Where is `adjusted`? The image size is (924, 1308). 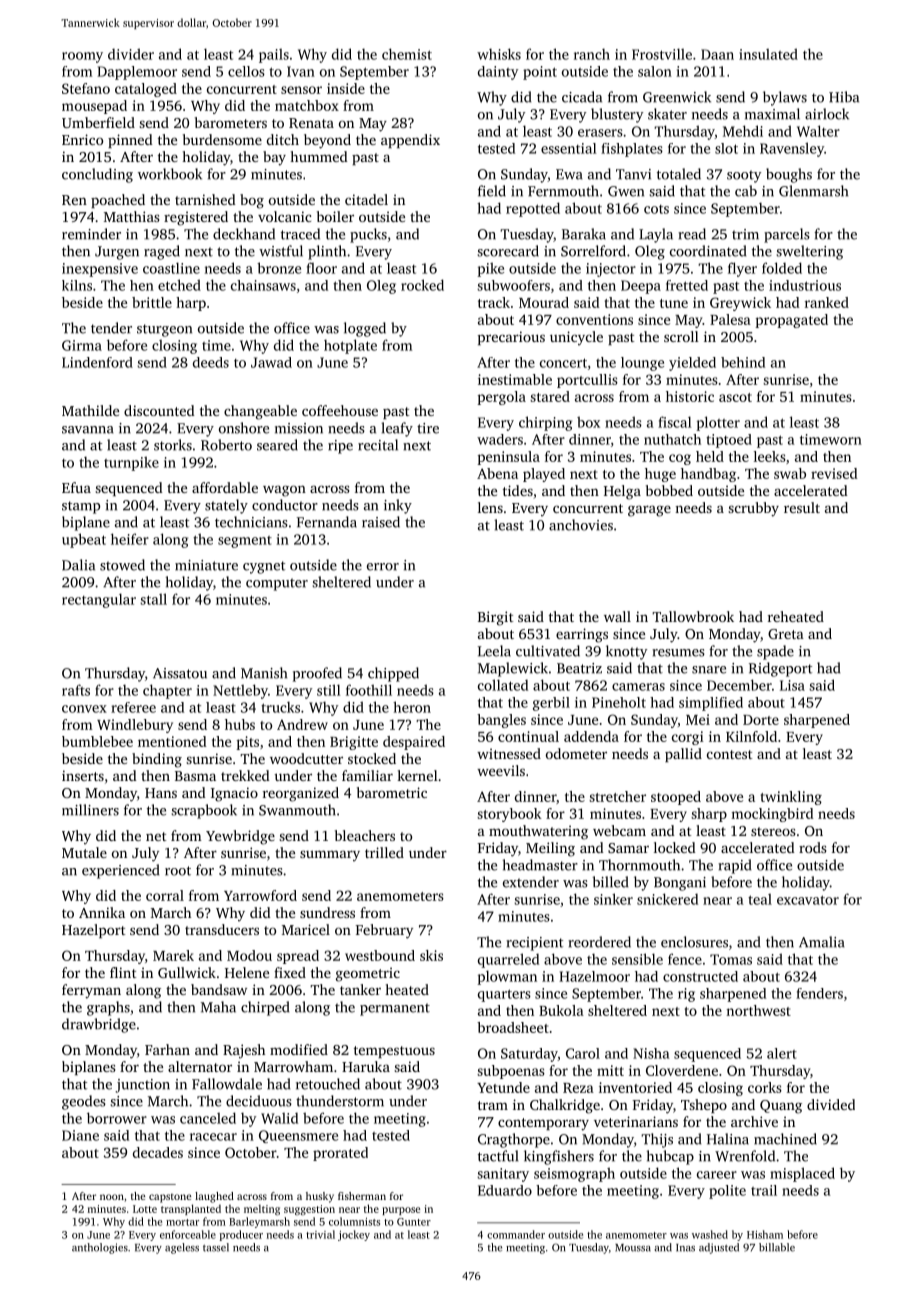
adjusted is located at coordinates (719, 1248).
